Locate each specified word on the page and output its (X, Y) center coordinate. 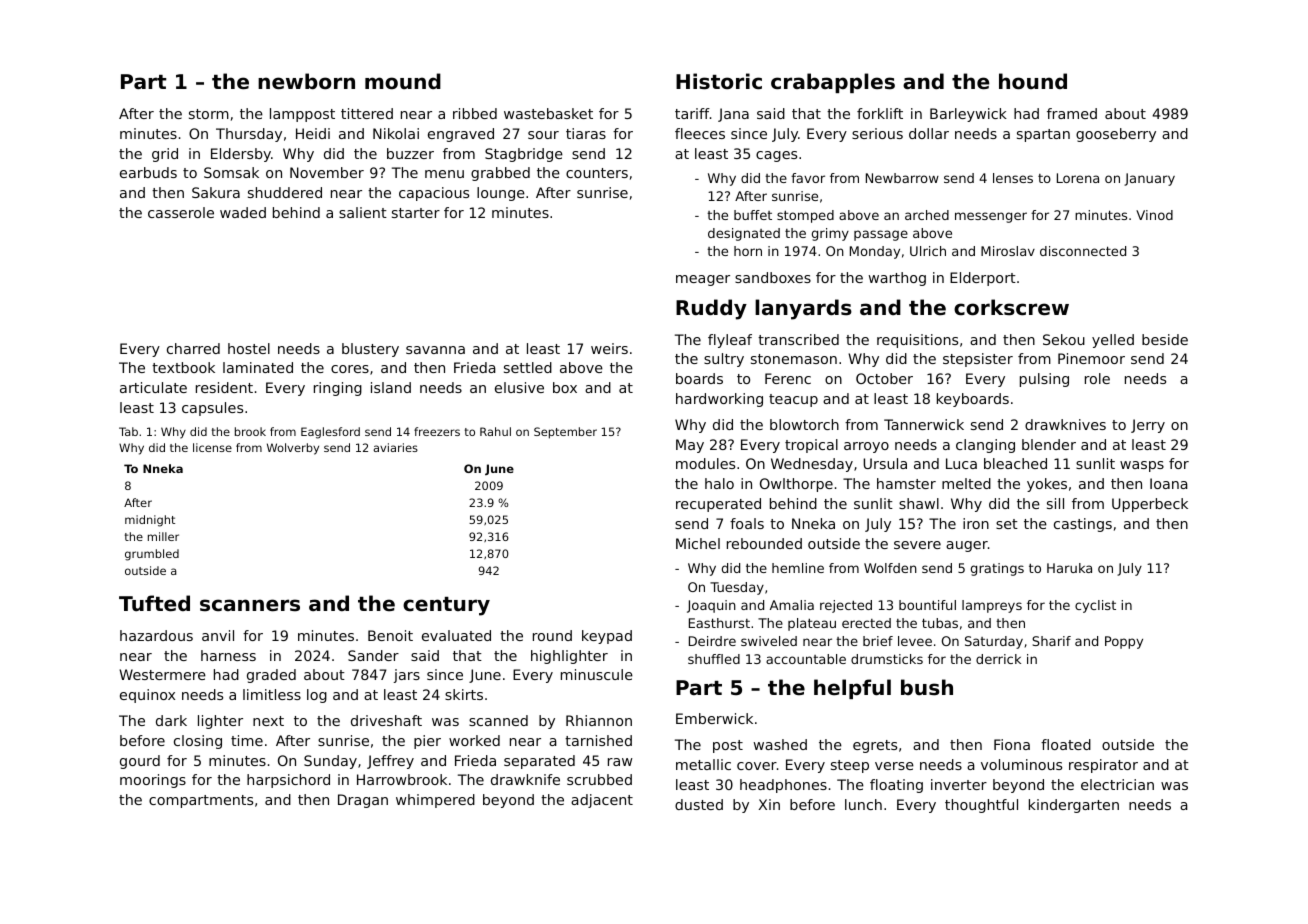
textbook (183, 367)
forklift (880, 113)
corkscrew (1011, 307)
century (446, 606)
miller (163, 536)
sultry (724, 360)
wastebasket (548, 113)
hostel (249, 348)
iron (976, 523)
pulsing (1044, 380)
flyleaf (730, 341)
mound (403, 81)
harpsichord (288, 781)
